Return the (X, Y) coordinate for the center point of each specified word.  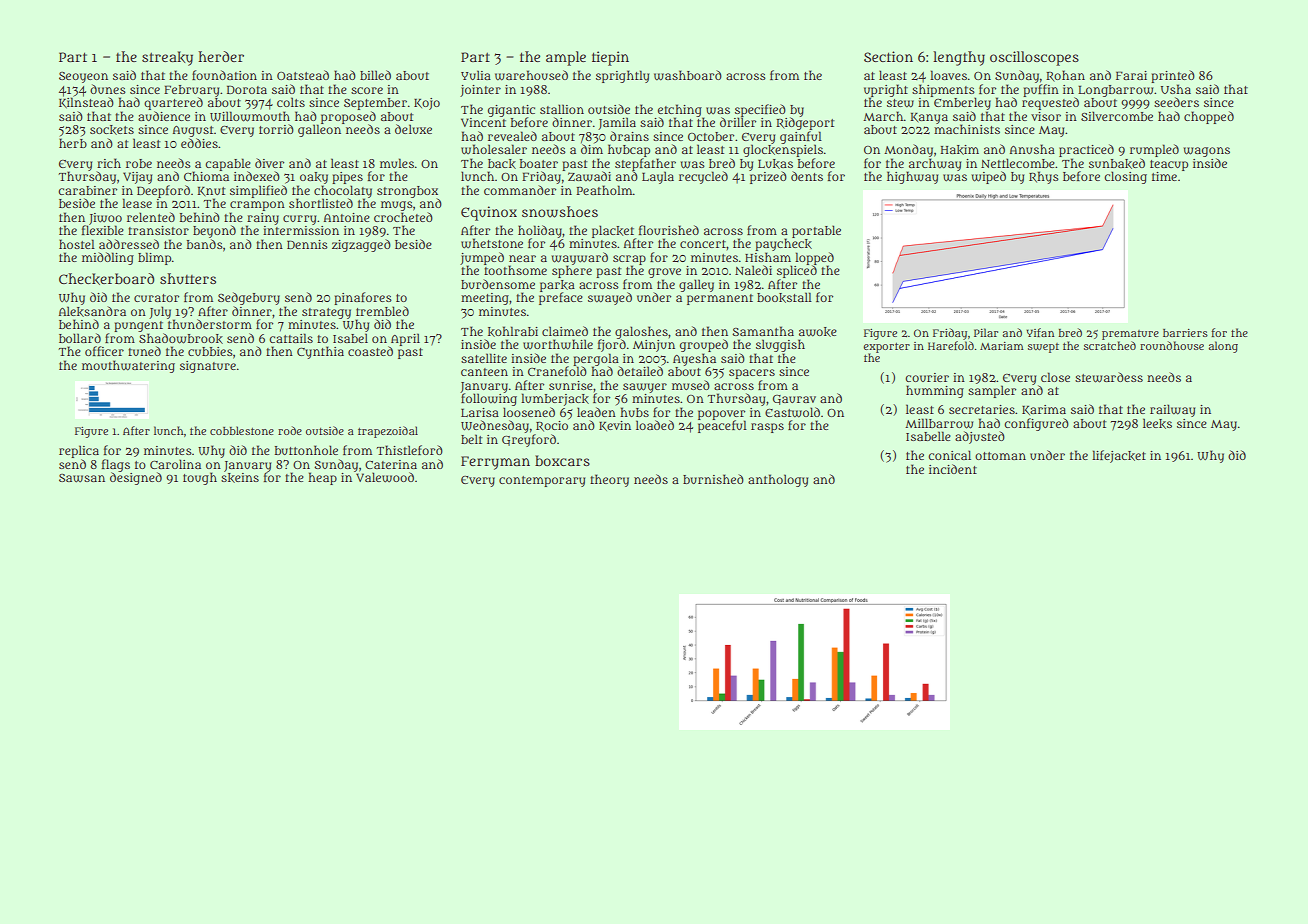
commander (520, 190)
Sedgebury (249, 298)
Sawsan (82, 478)
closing (1125, 177)
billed (375, 75)
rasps (767, 428)
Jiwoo (105, 219)
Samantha (763, 331)
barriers (1185, 333)
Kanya (929, 118)
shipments (943, 90)
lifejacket (1119, 456)
